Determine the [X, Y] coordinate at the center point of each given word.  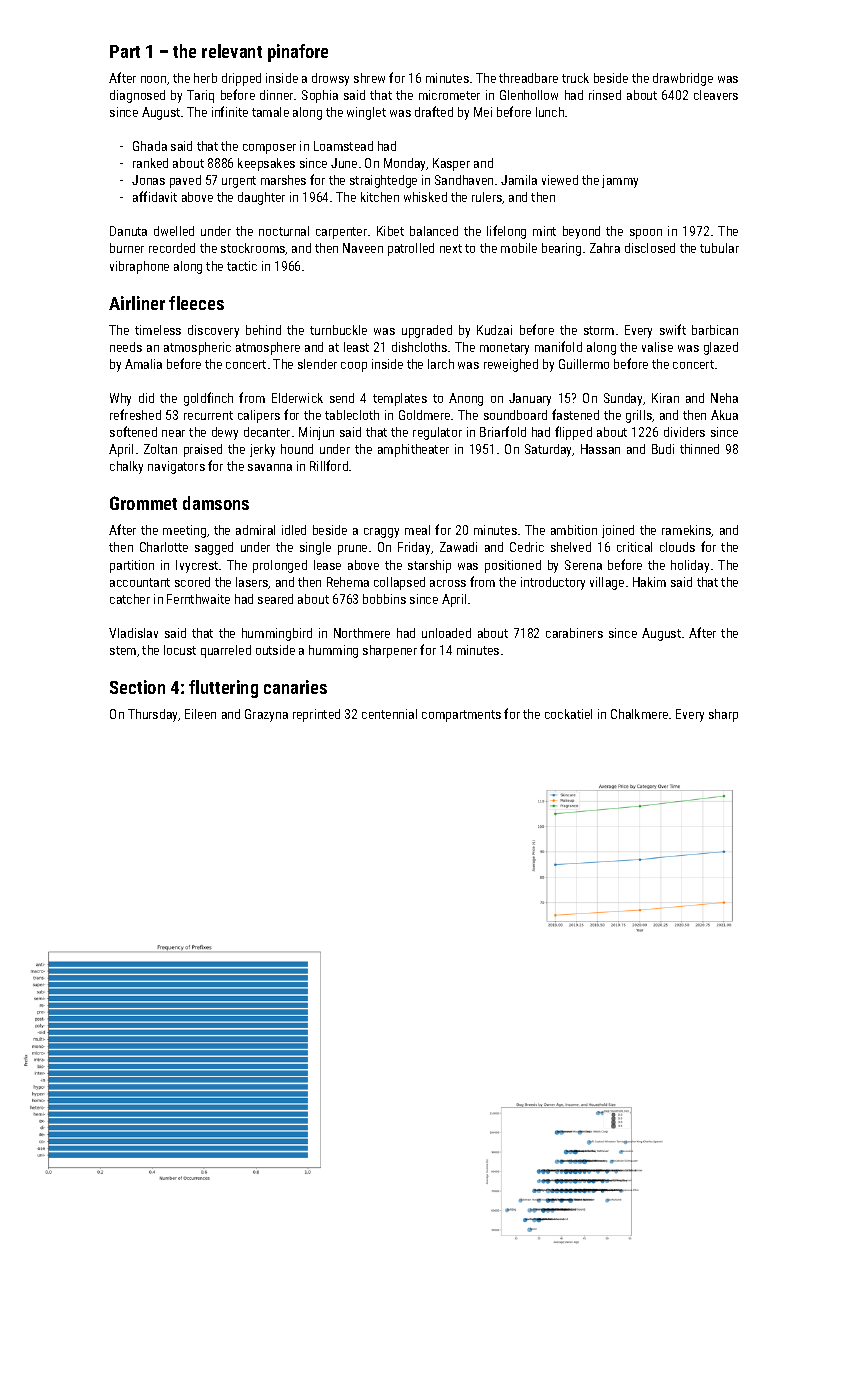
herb [205, 78]
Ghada [150, 146]
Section [137, 687]
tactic [242, 266]
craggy [381, 533]
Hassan [600, 449]
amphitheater [413, 450]
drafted [434, 111]
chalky [126, 467]
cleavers [716, 95]
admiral [255, 530]
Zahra [605, 248]
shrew [369, 78]
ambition [574, 530]
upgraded [427, 331]
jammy [620, 181]
